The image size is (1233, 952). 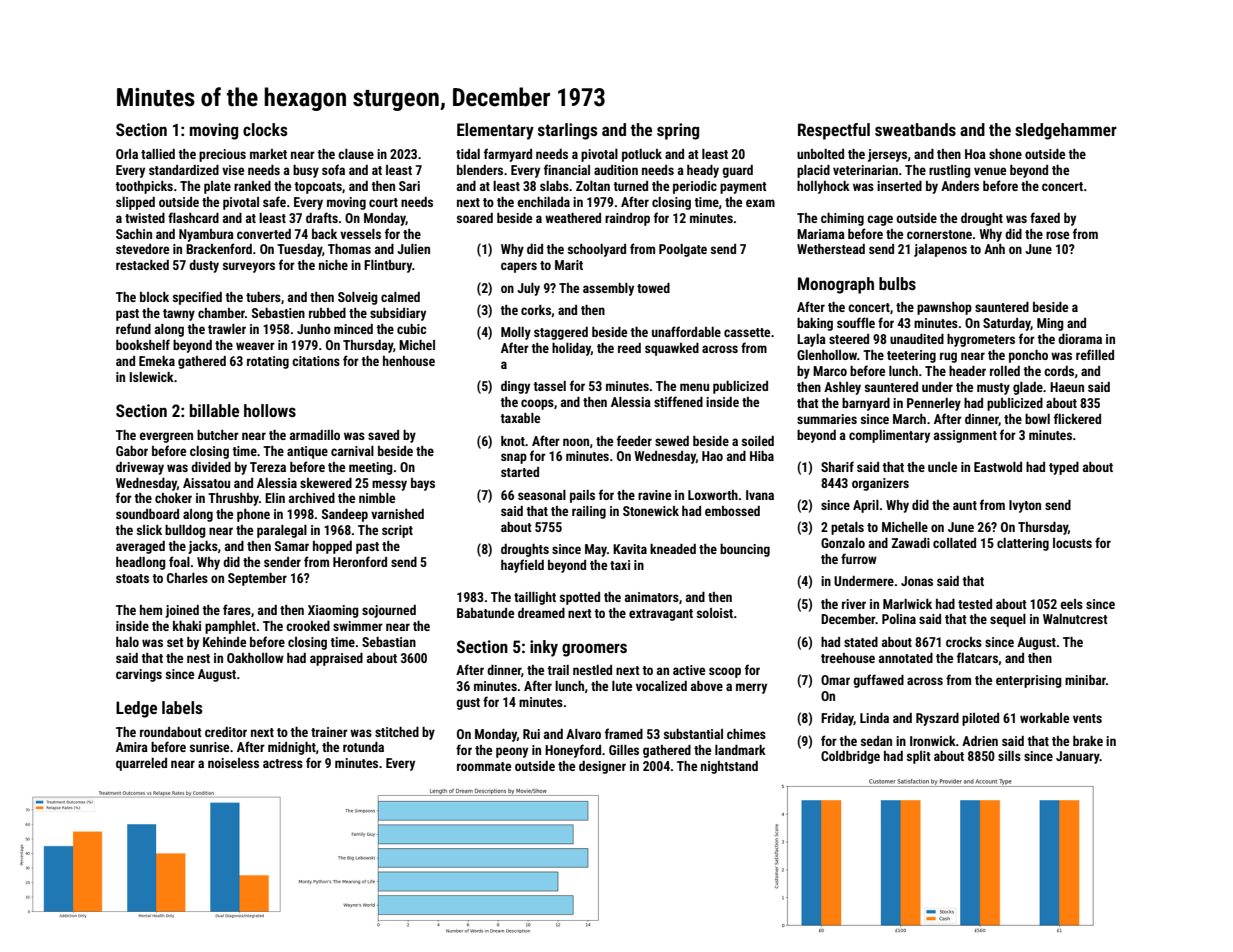 I want to click on unaffordable, so click(x=686, y=331).
